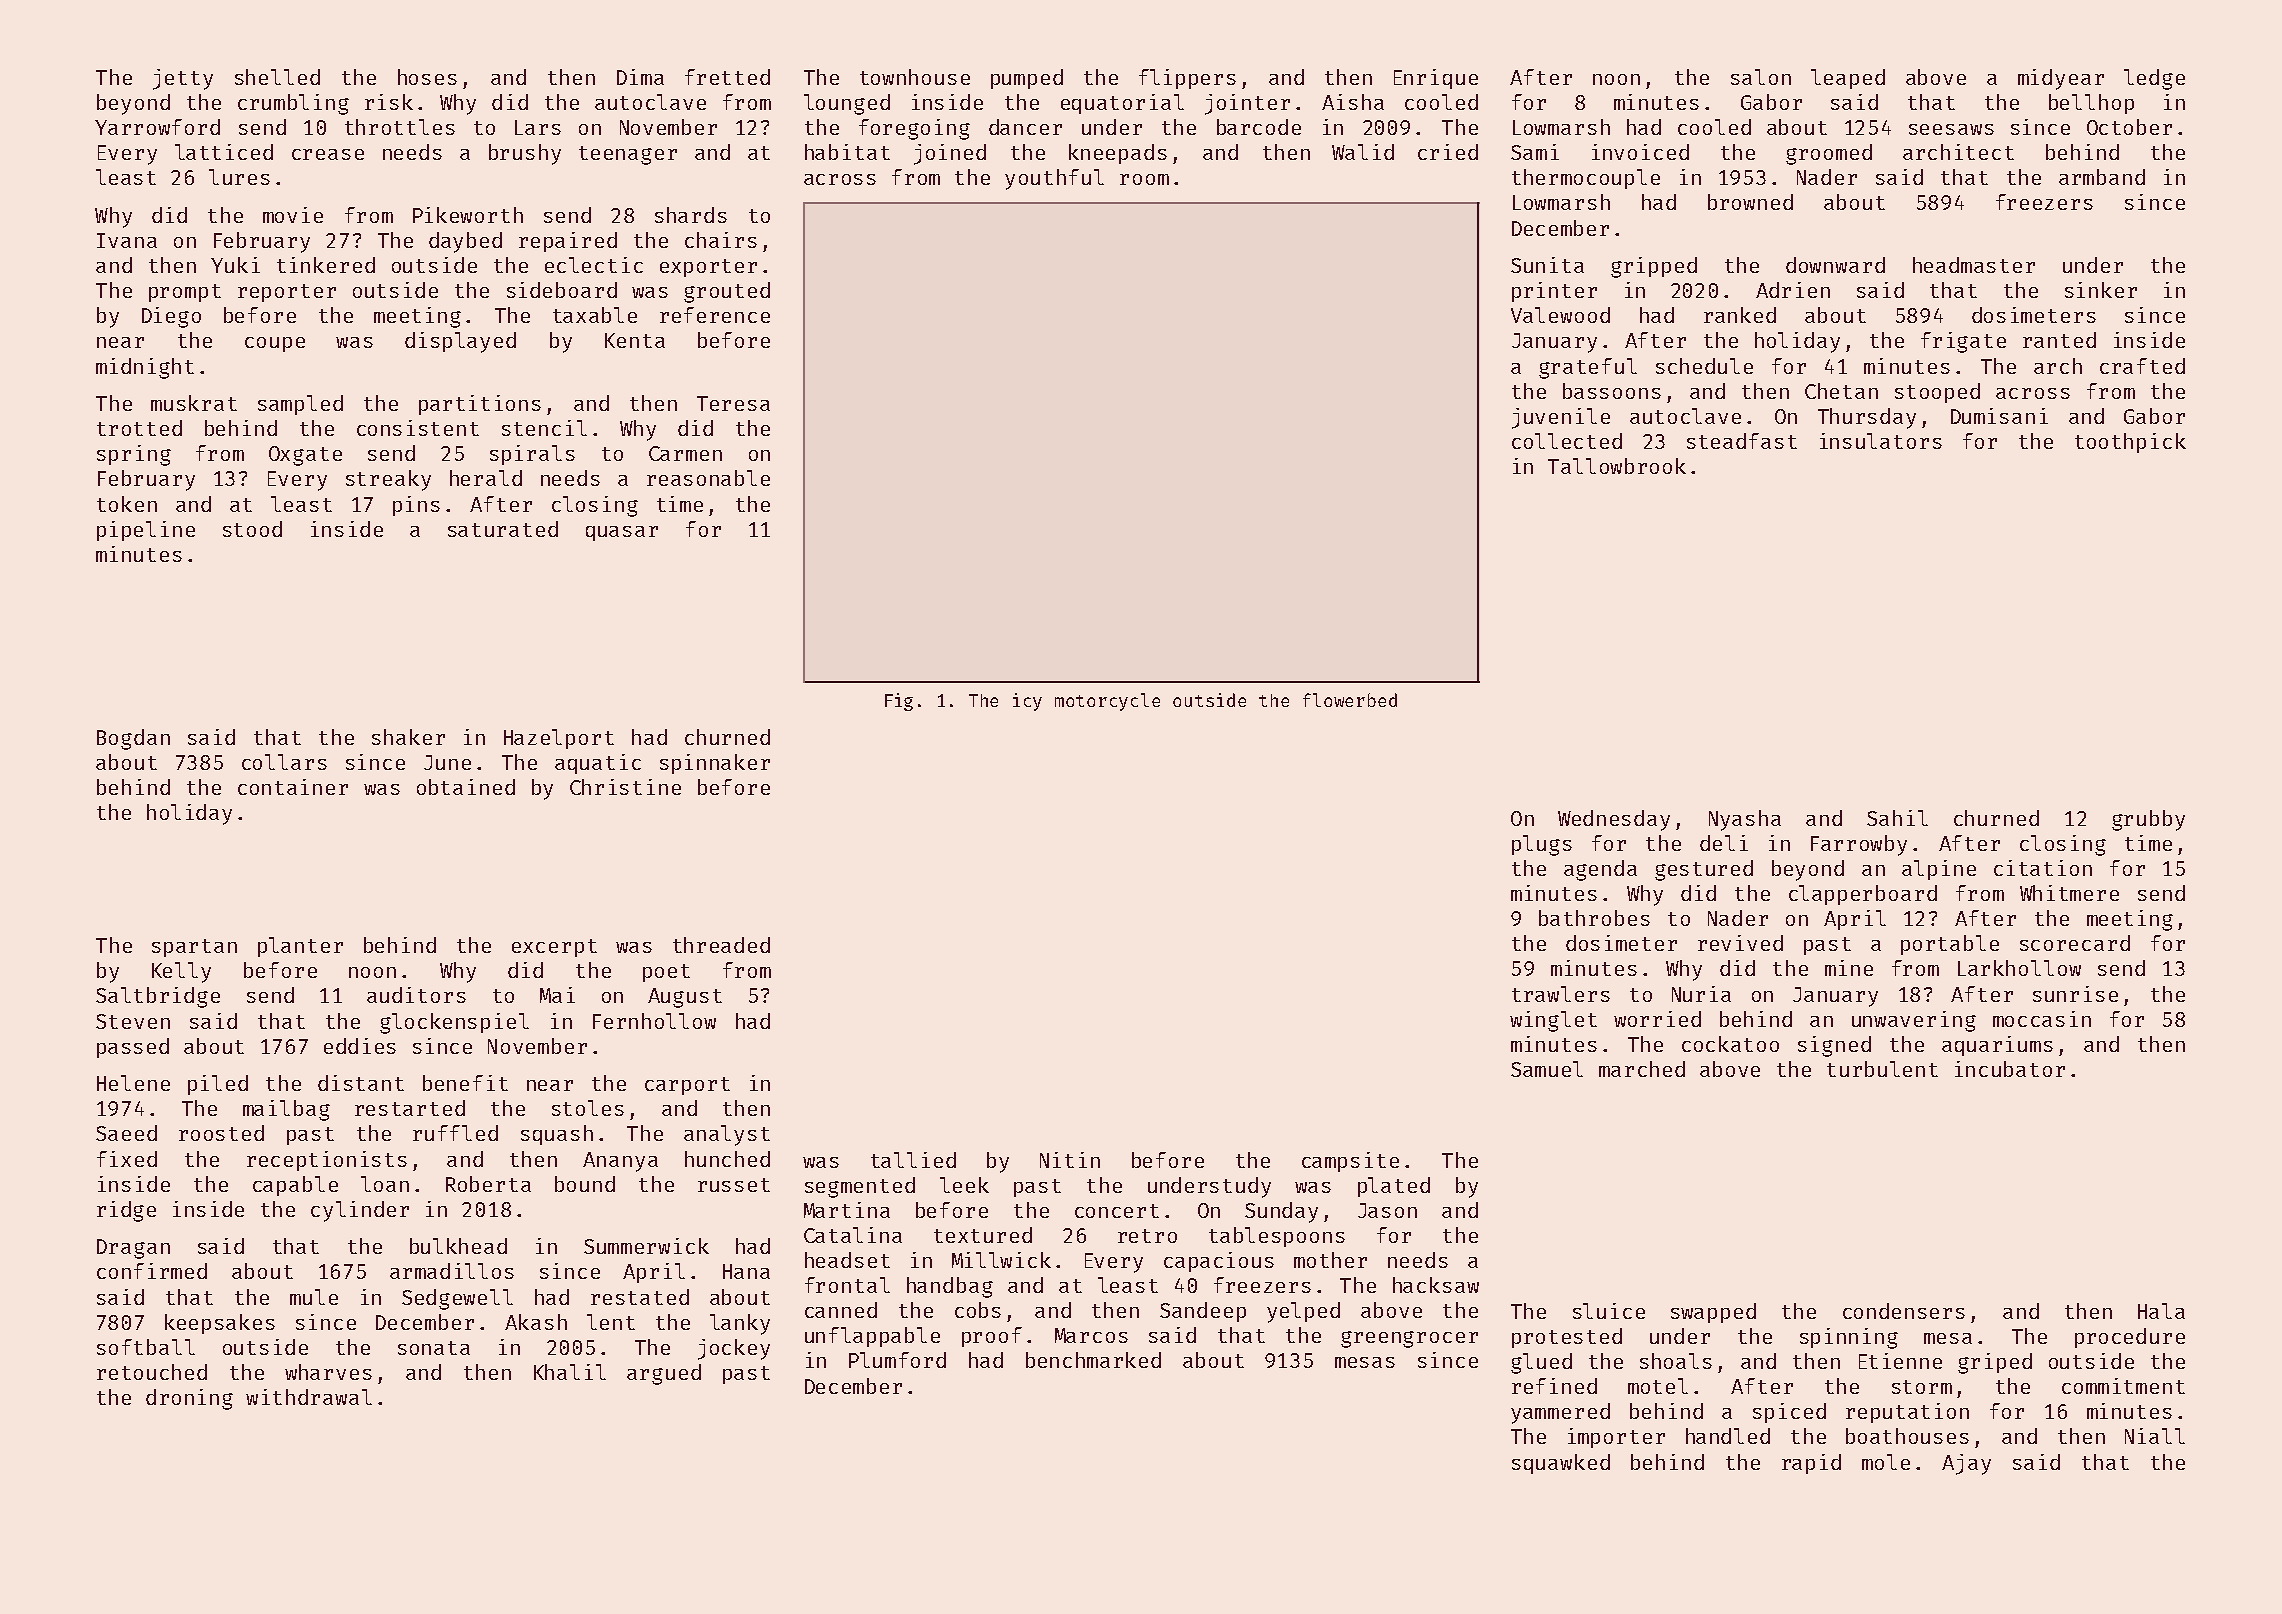 The width and height of the document is (2282, 1614). Describe the element at coordinates (454, 1023) in the document. I see `glockenspiel` at that location.
